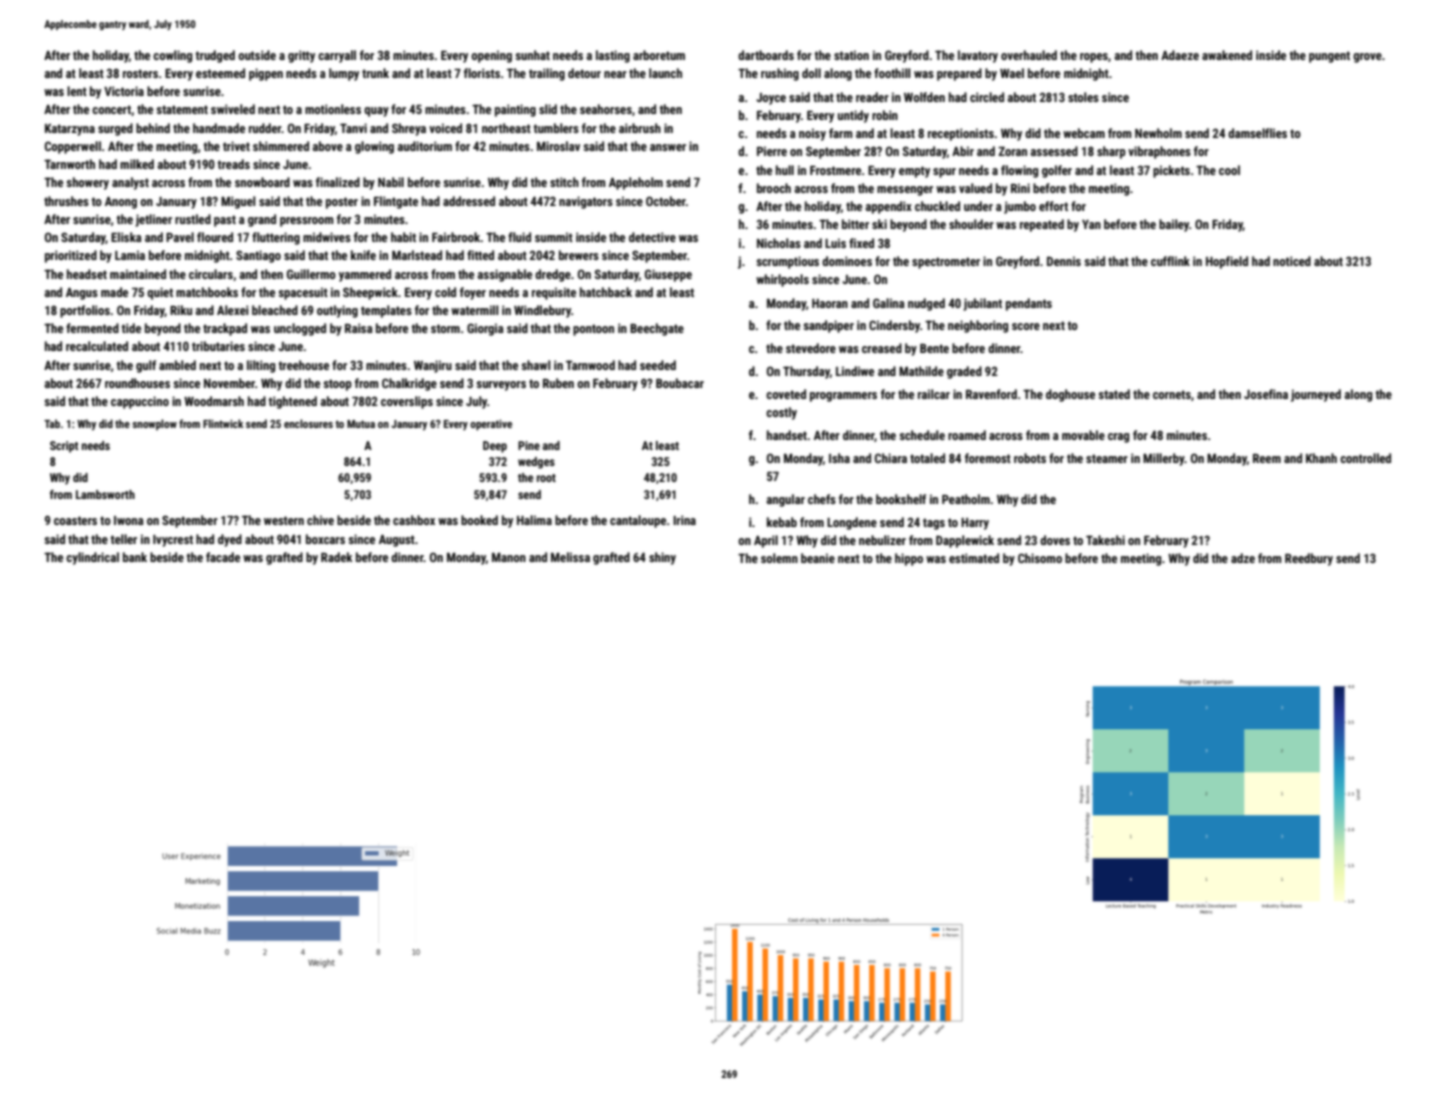 Image resolution: width=1443 pixels, height=1115 pixels. What do you see at coordinates (766, 55) in the screenshot?
I see `dartboards` at bounding box center [766, 55].
